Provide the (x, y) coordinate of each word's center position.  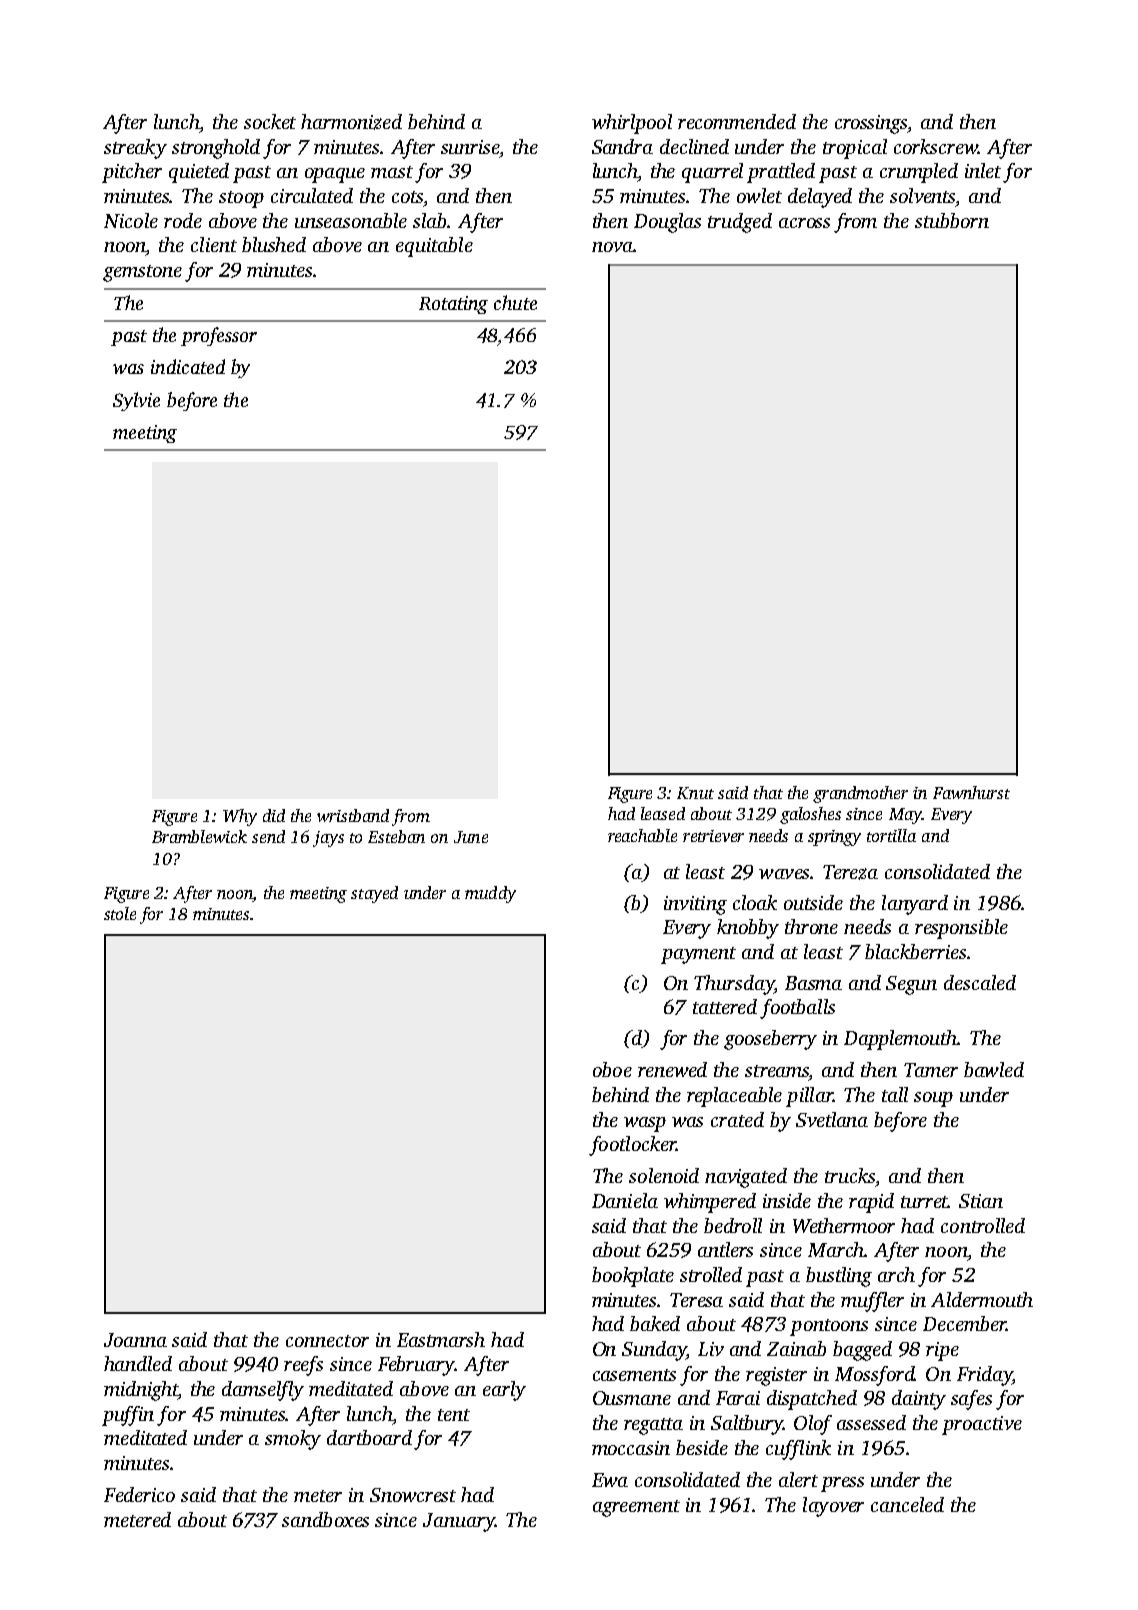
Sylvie (136, 401)
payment (698, 955)
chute (515, 302)
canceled (907, 1504)
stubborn (952, 220)
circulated (312, 195)
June (471, 837)
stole (120, 913)
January (459, 1522)
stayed (374, 894)
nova (612, 247)
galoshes (810, 815)
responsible (961, 929)
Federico (139, 1494)
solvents (922, 195)
